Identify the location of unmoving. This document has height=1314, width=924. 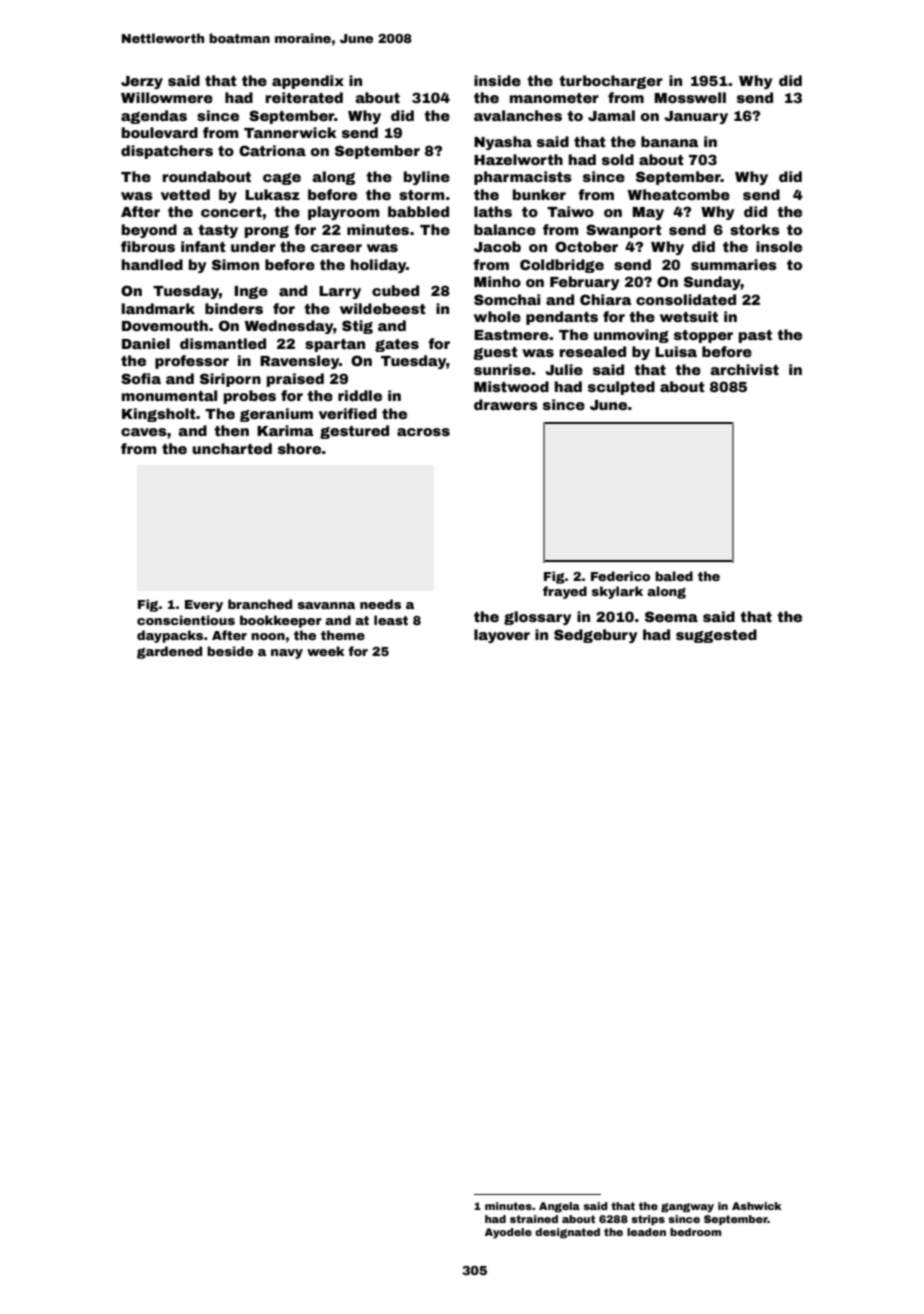
(631, 336).
